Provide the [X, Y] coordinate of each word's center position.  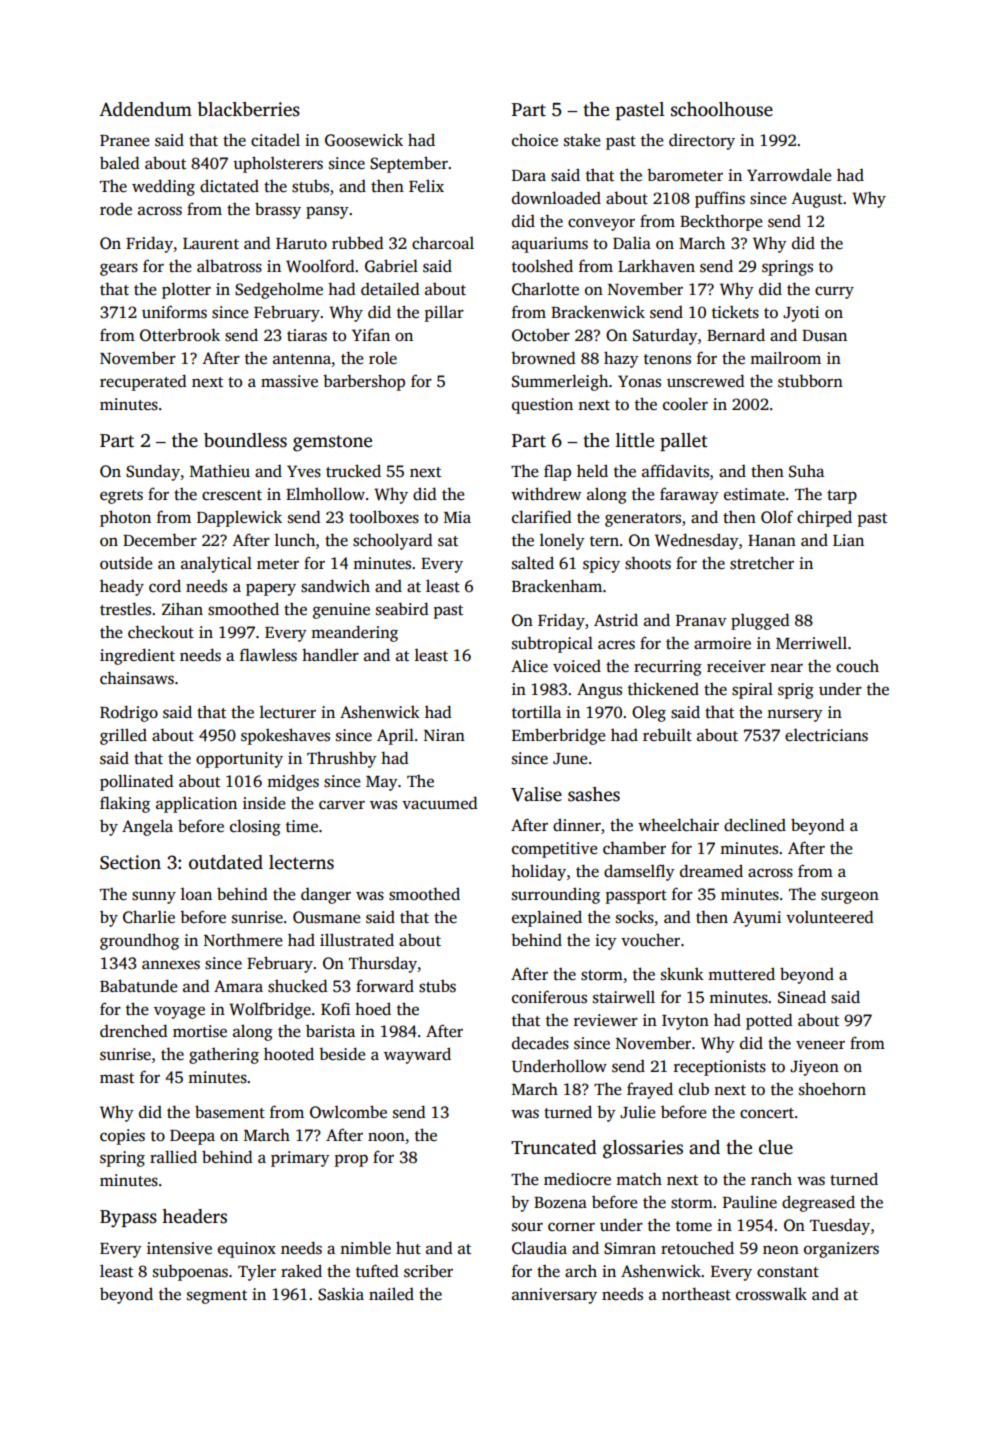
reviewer [606, 1020]
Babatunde [138, 985]
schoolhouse [722, 109]
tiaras [307, 335]
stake [582, 140]
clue [776, 1147]
